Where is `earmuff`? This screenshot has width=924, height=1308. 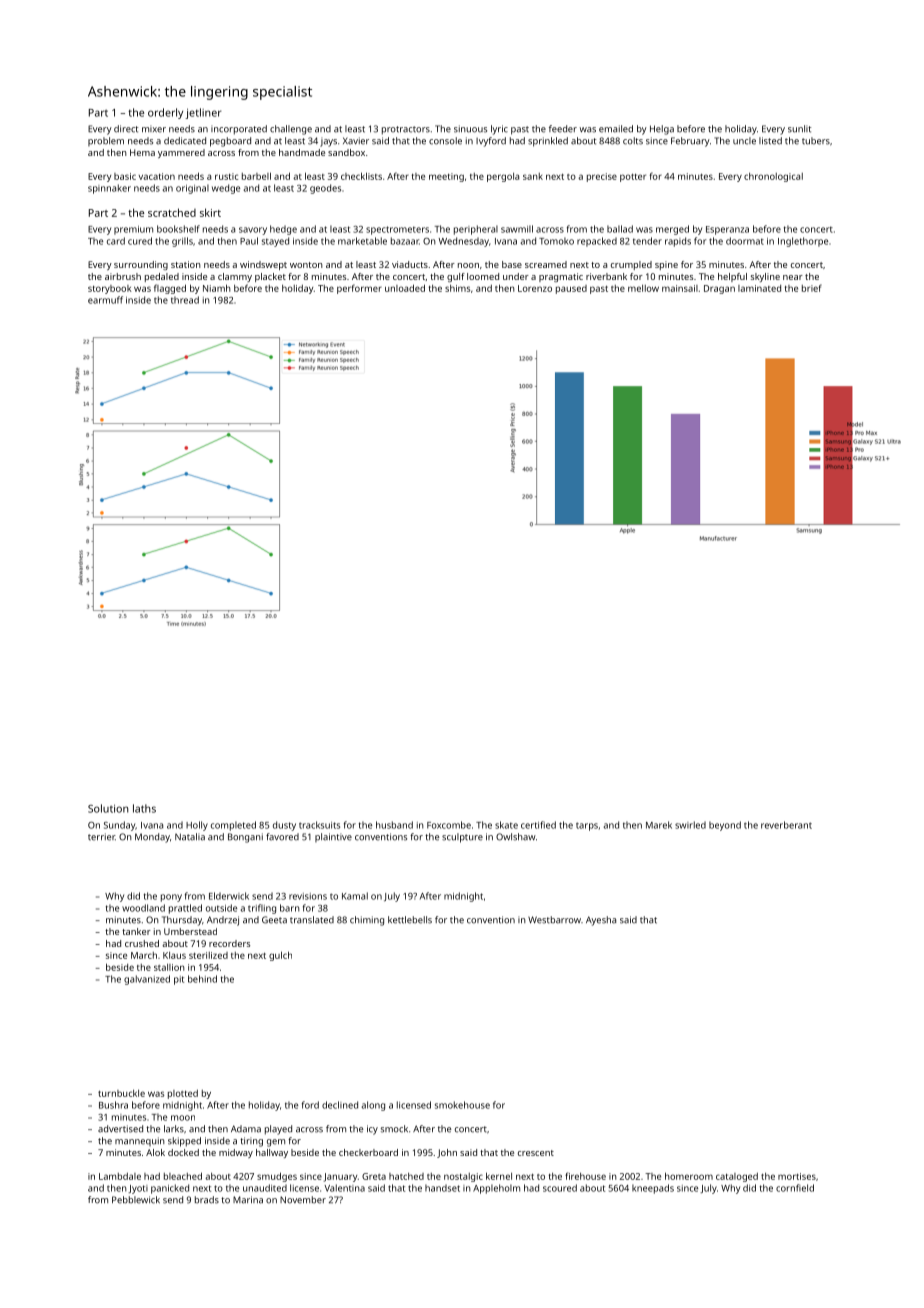
earmuff is located at coordinates (105, 300).
